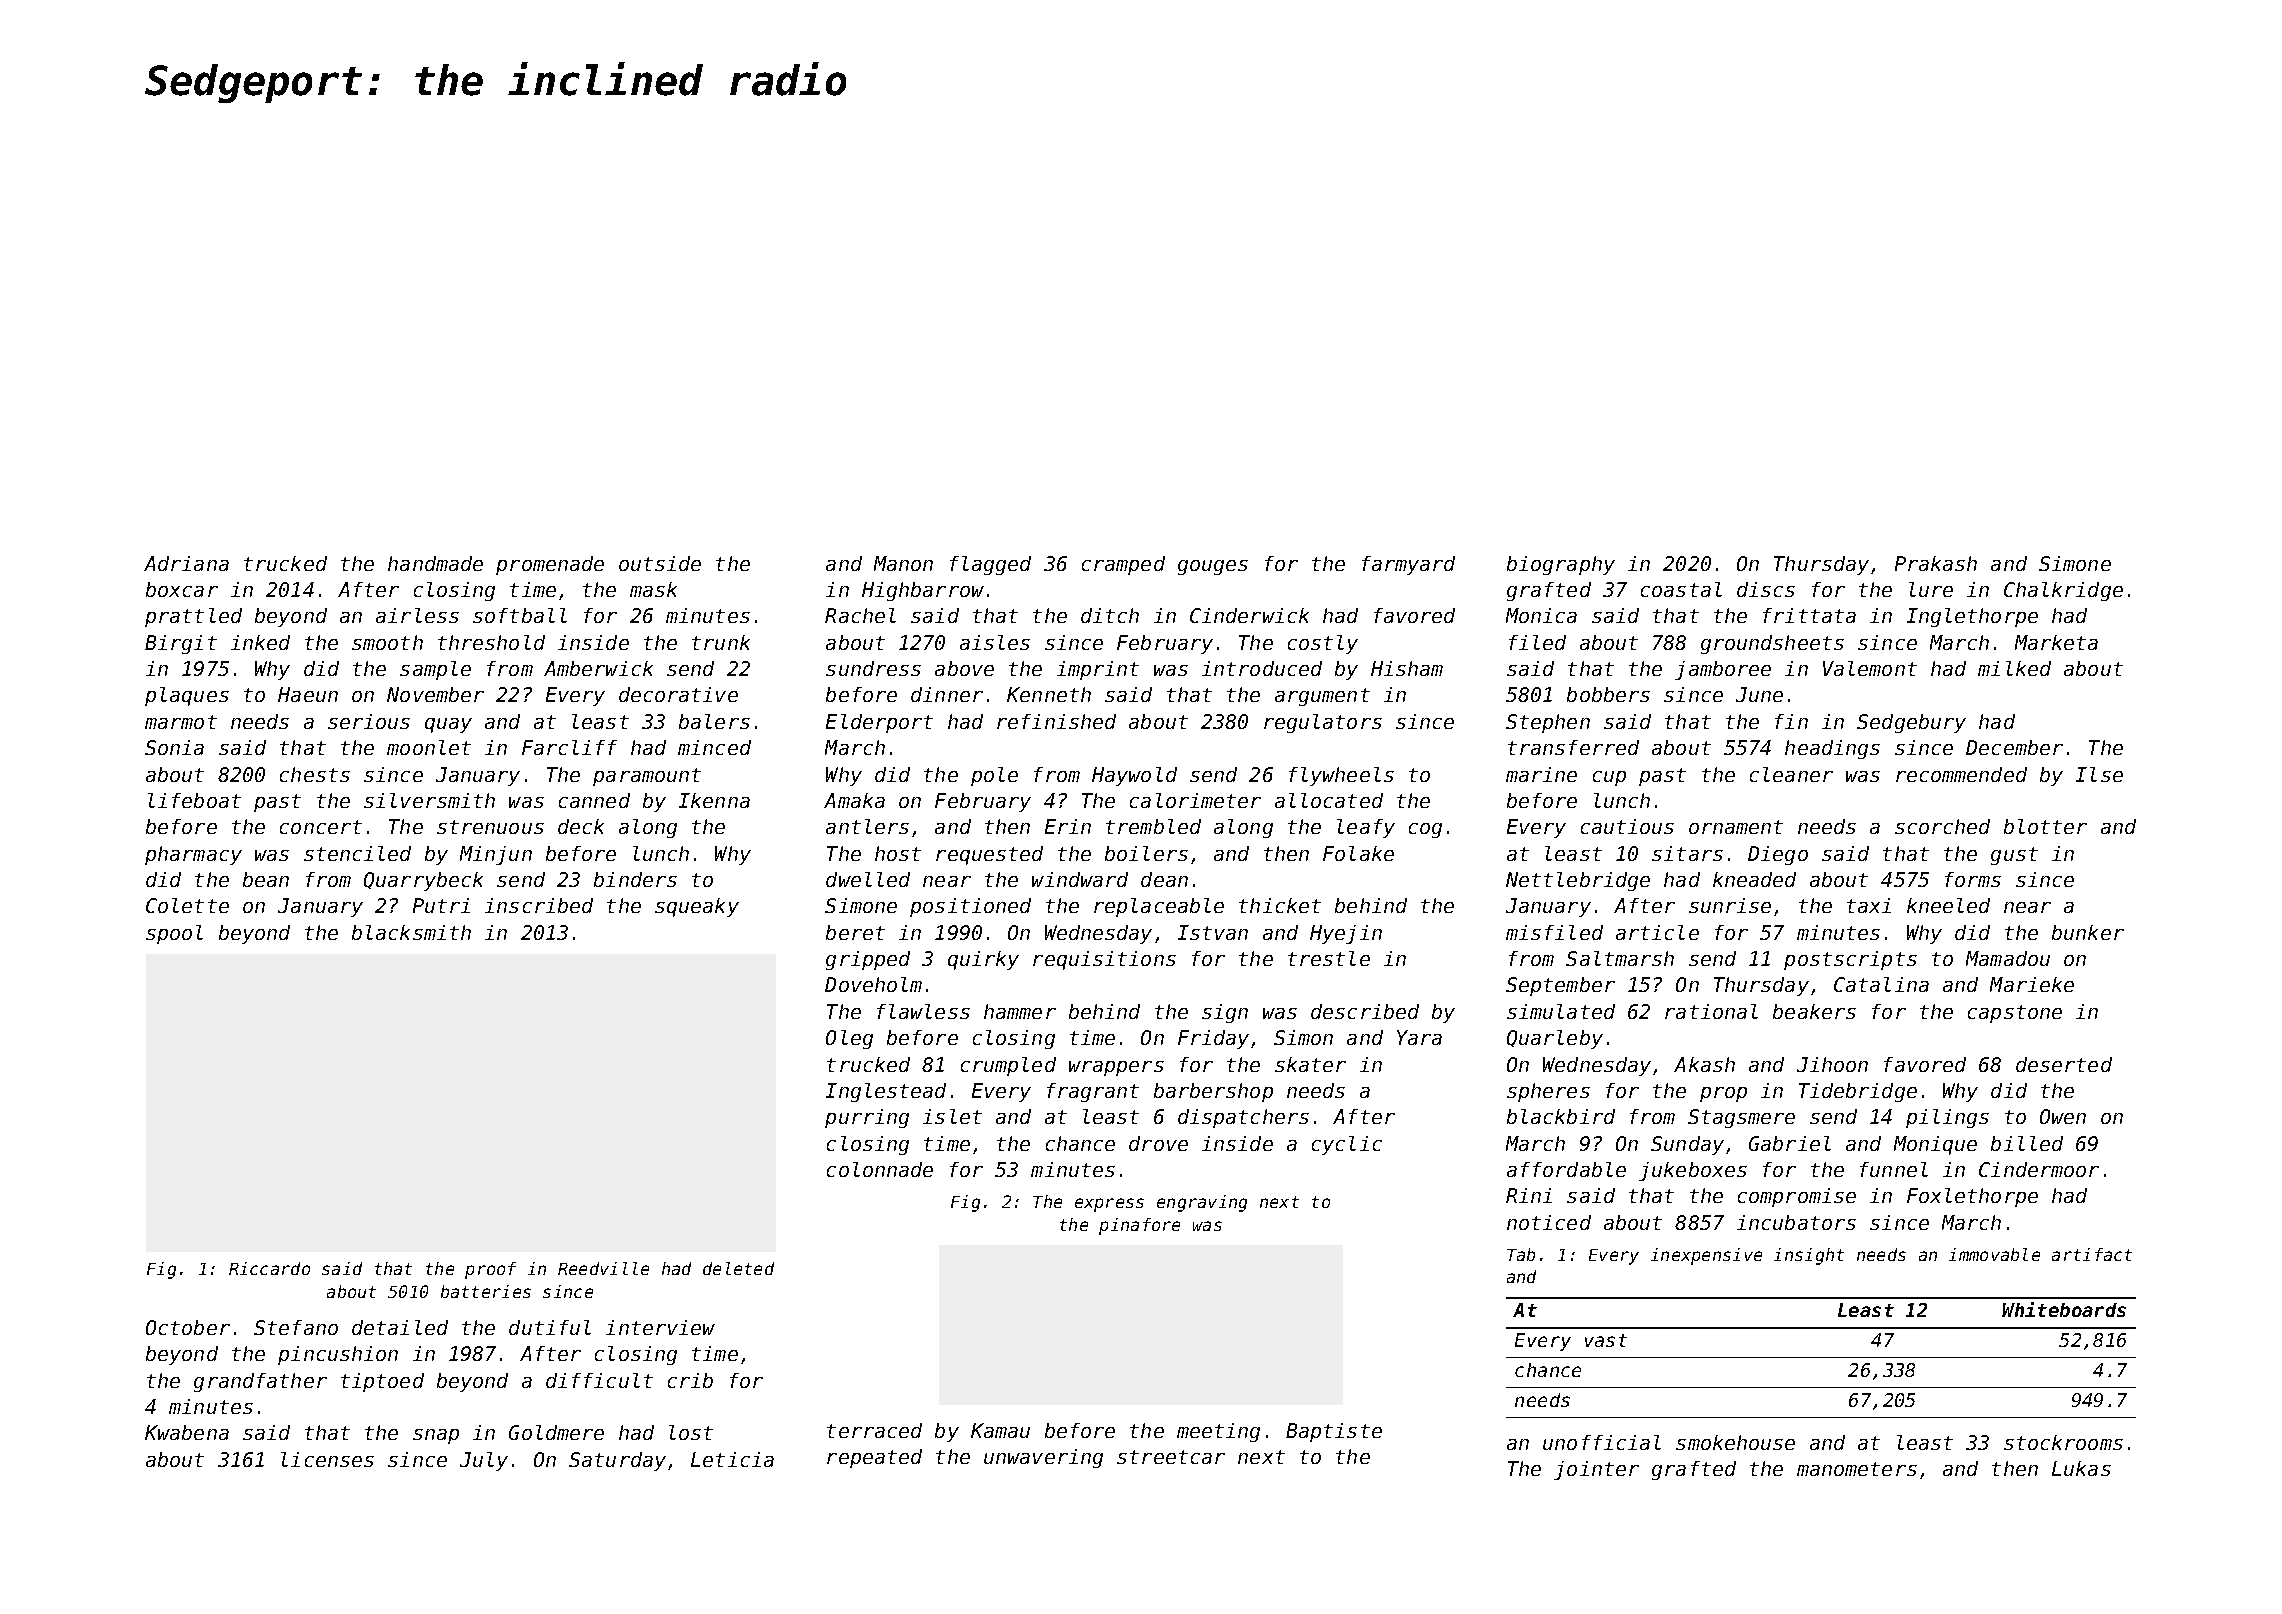 The image size is (2282, 1614). Describe the element at coordinates (174, 747) in the image. I see `Sonia` at that location.
